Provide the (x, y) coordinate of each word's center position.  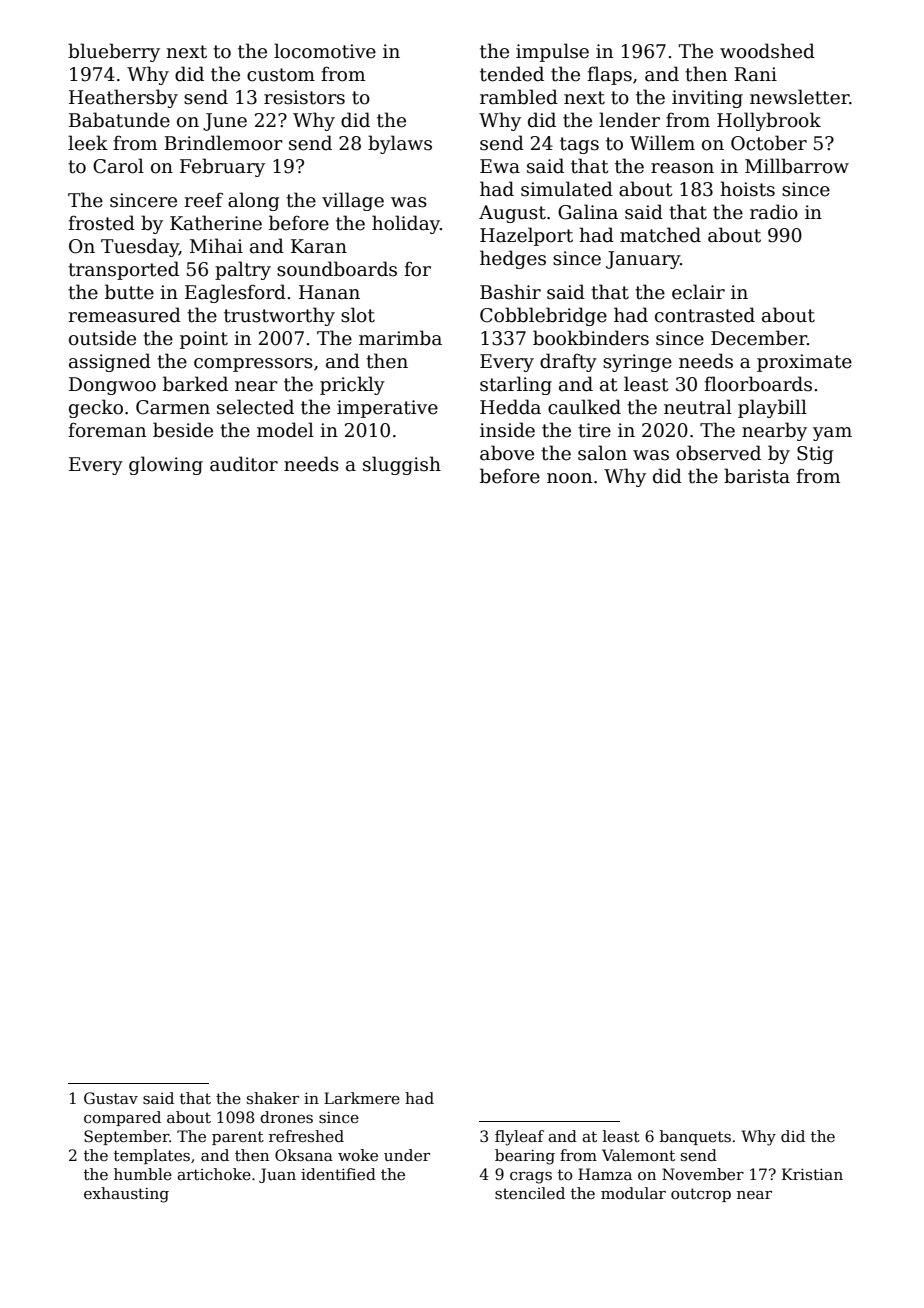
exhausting (126, 1195)
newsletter (800, 97)
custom (281, 75)
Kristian (812, 1174)
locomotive (325, 51)
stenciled (530, 1193)
